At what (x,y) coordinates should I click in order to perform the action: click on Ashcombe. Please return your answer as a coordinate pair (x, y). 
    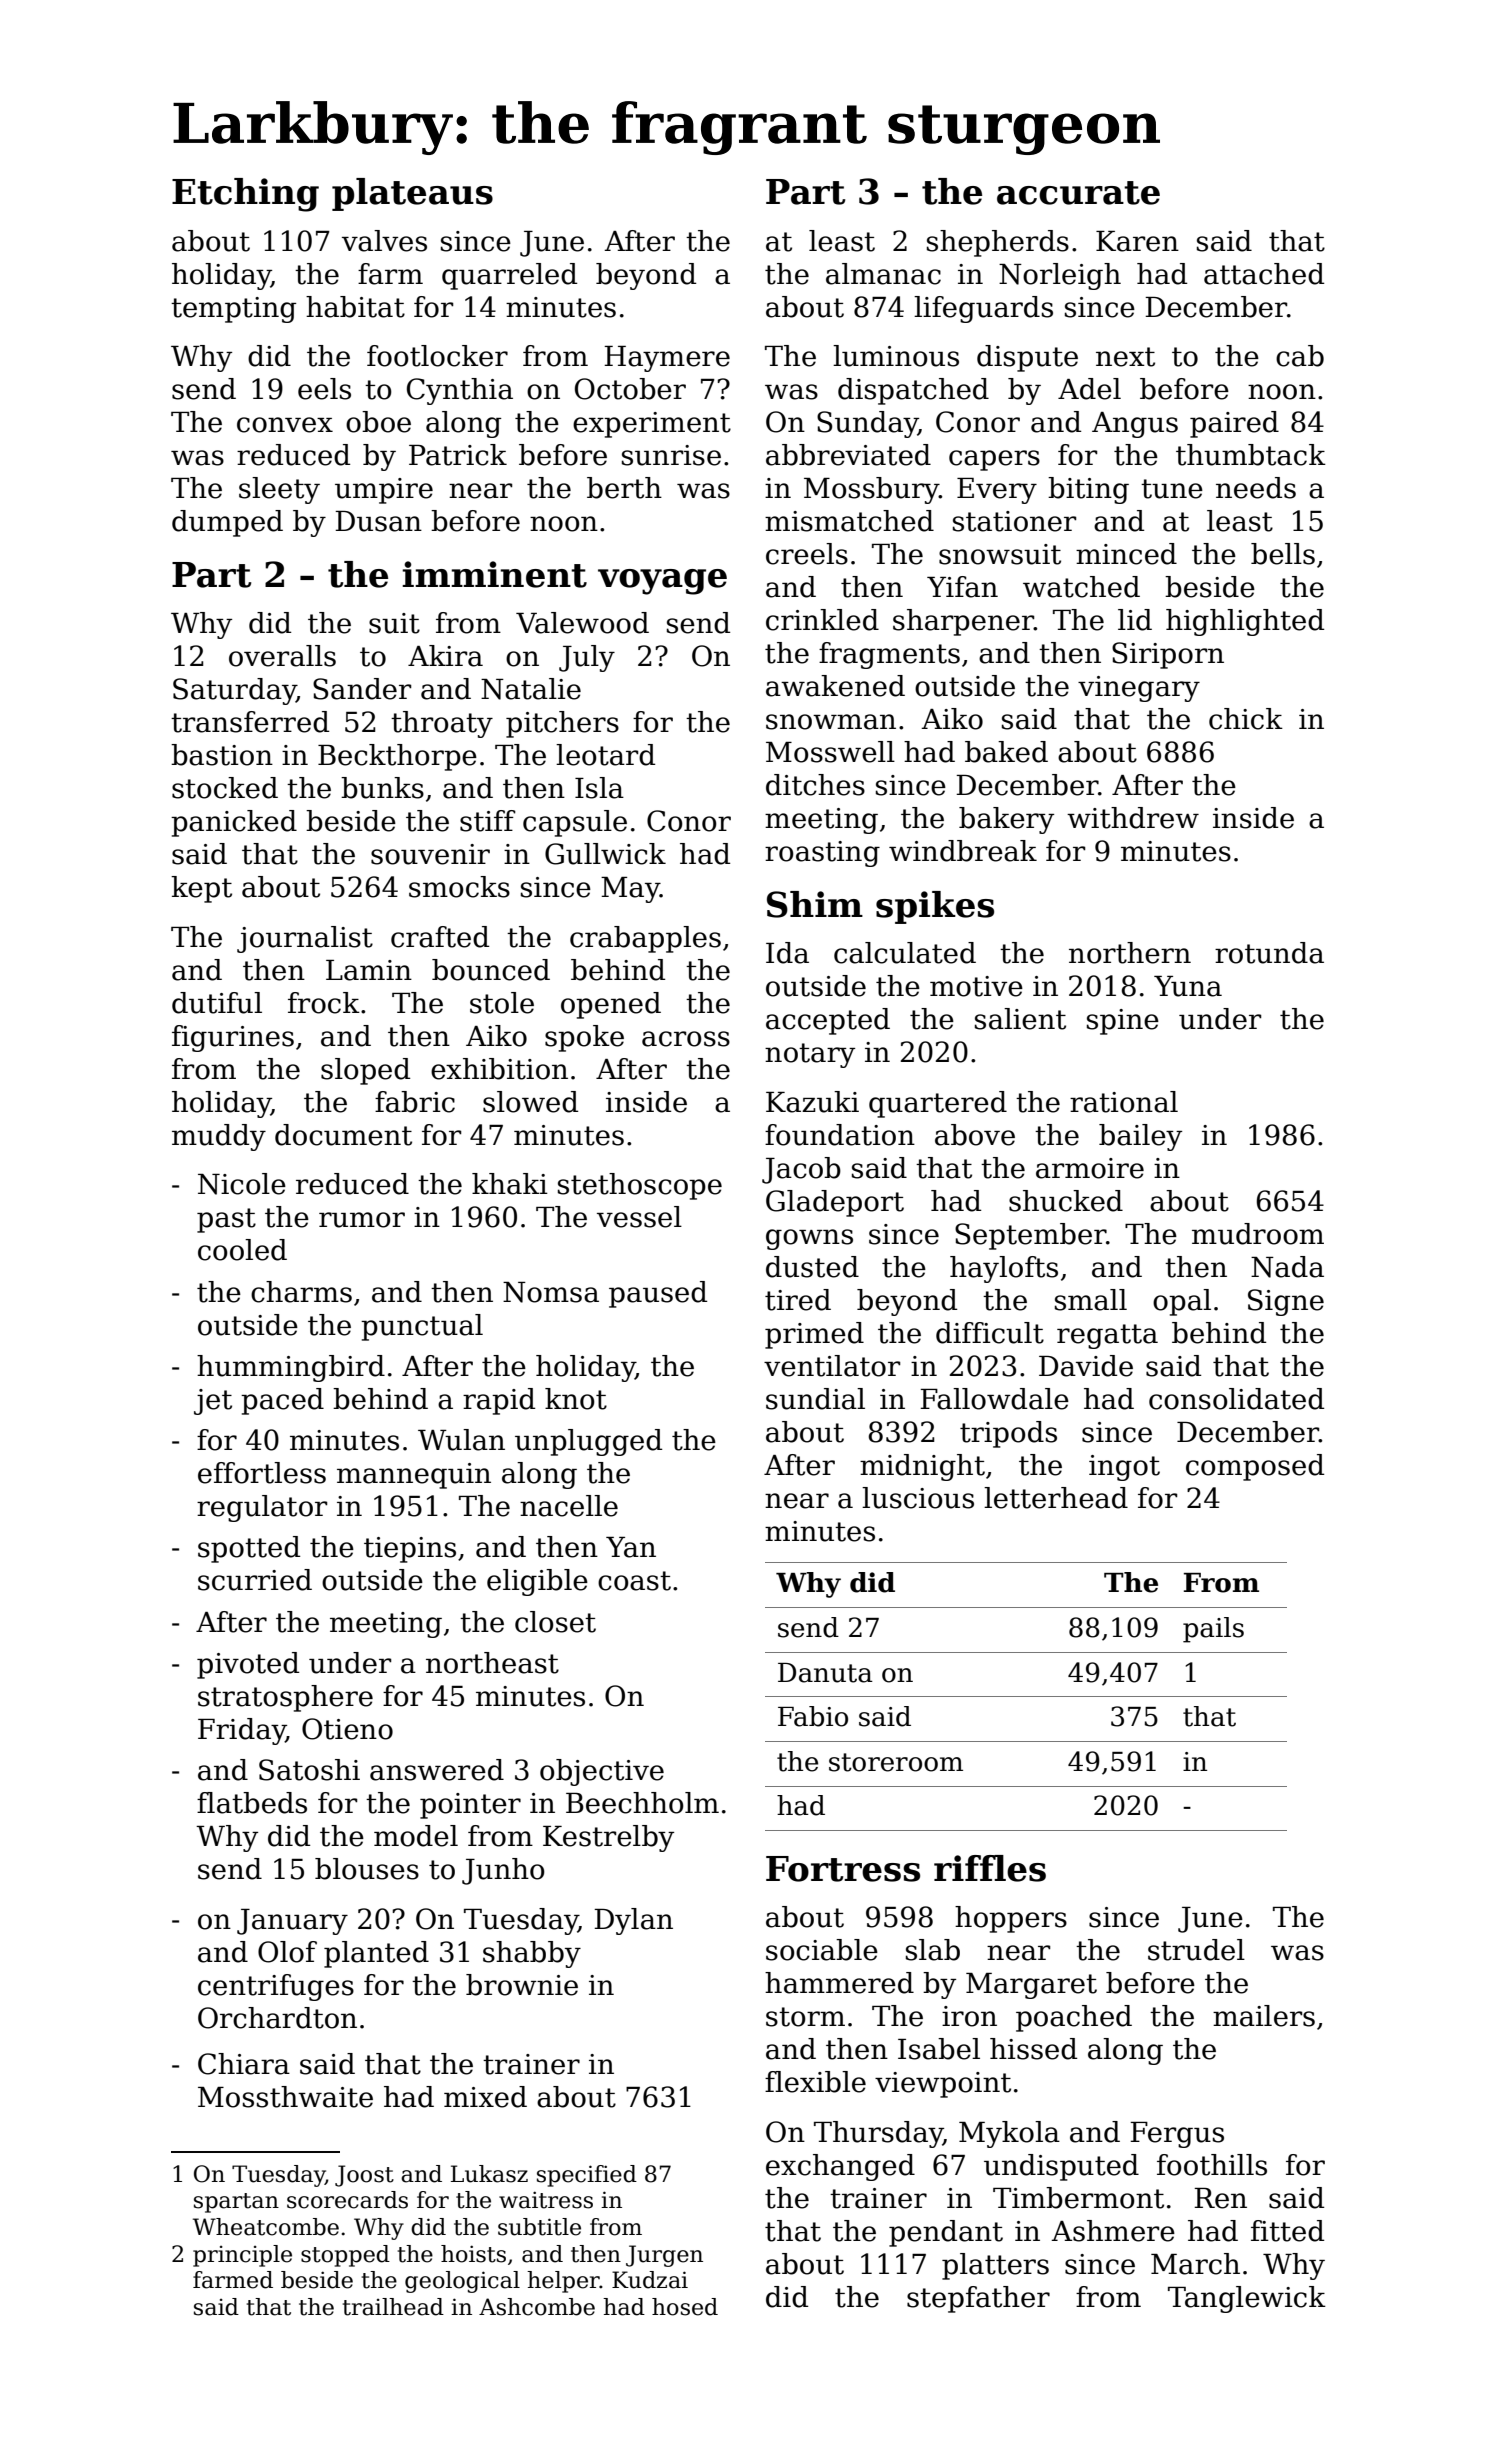
    Looking at the image, I should click on (537, 2307).
